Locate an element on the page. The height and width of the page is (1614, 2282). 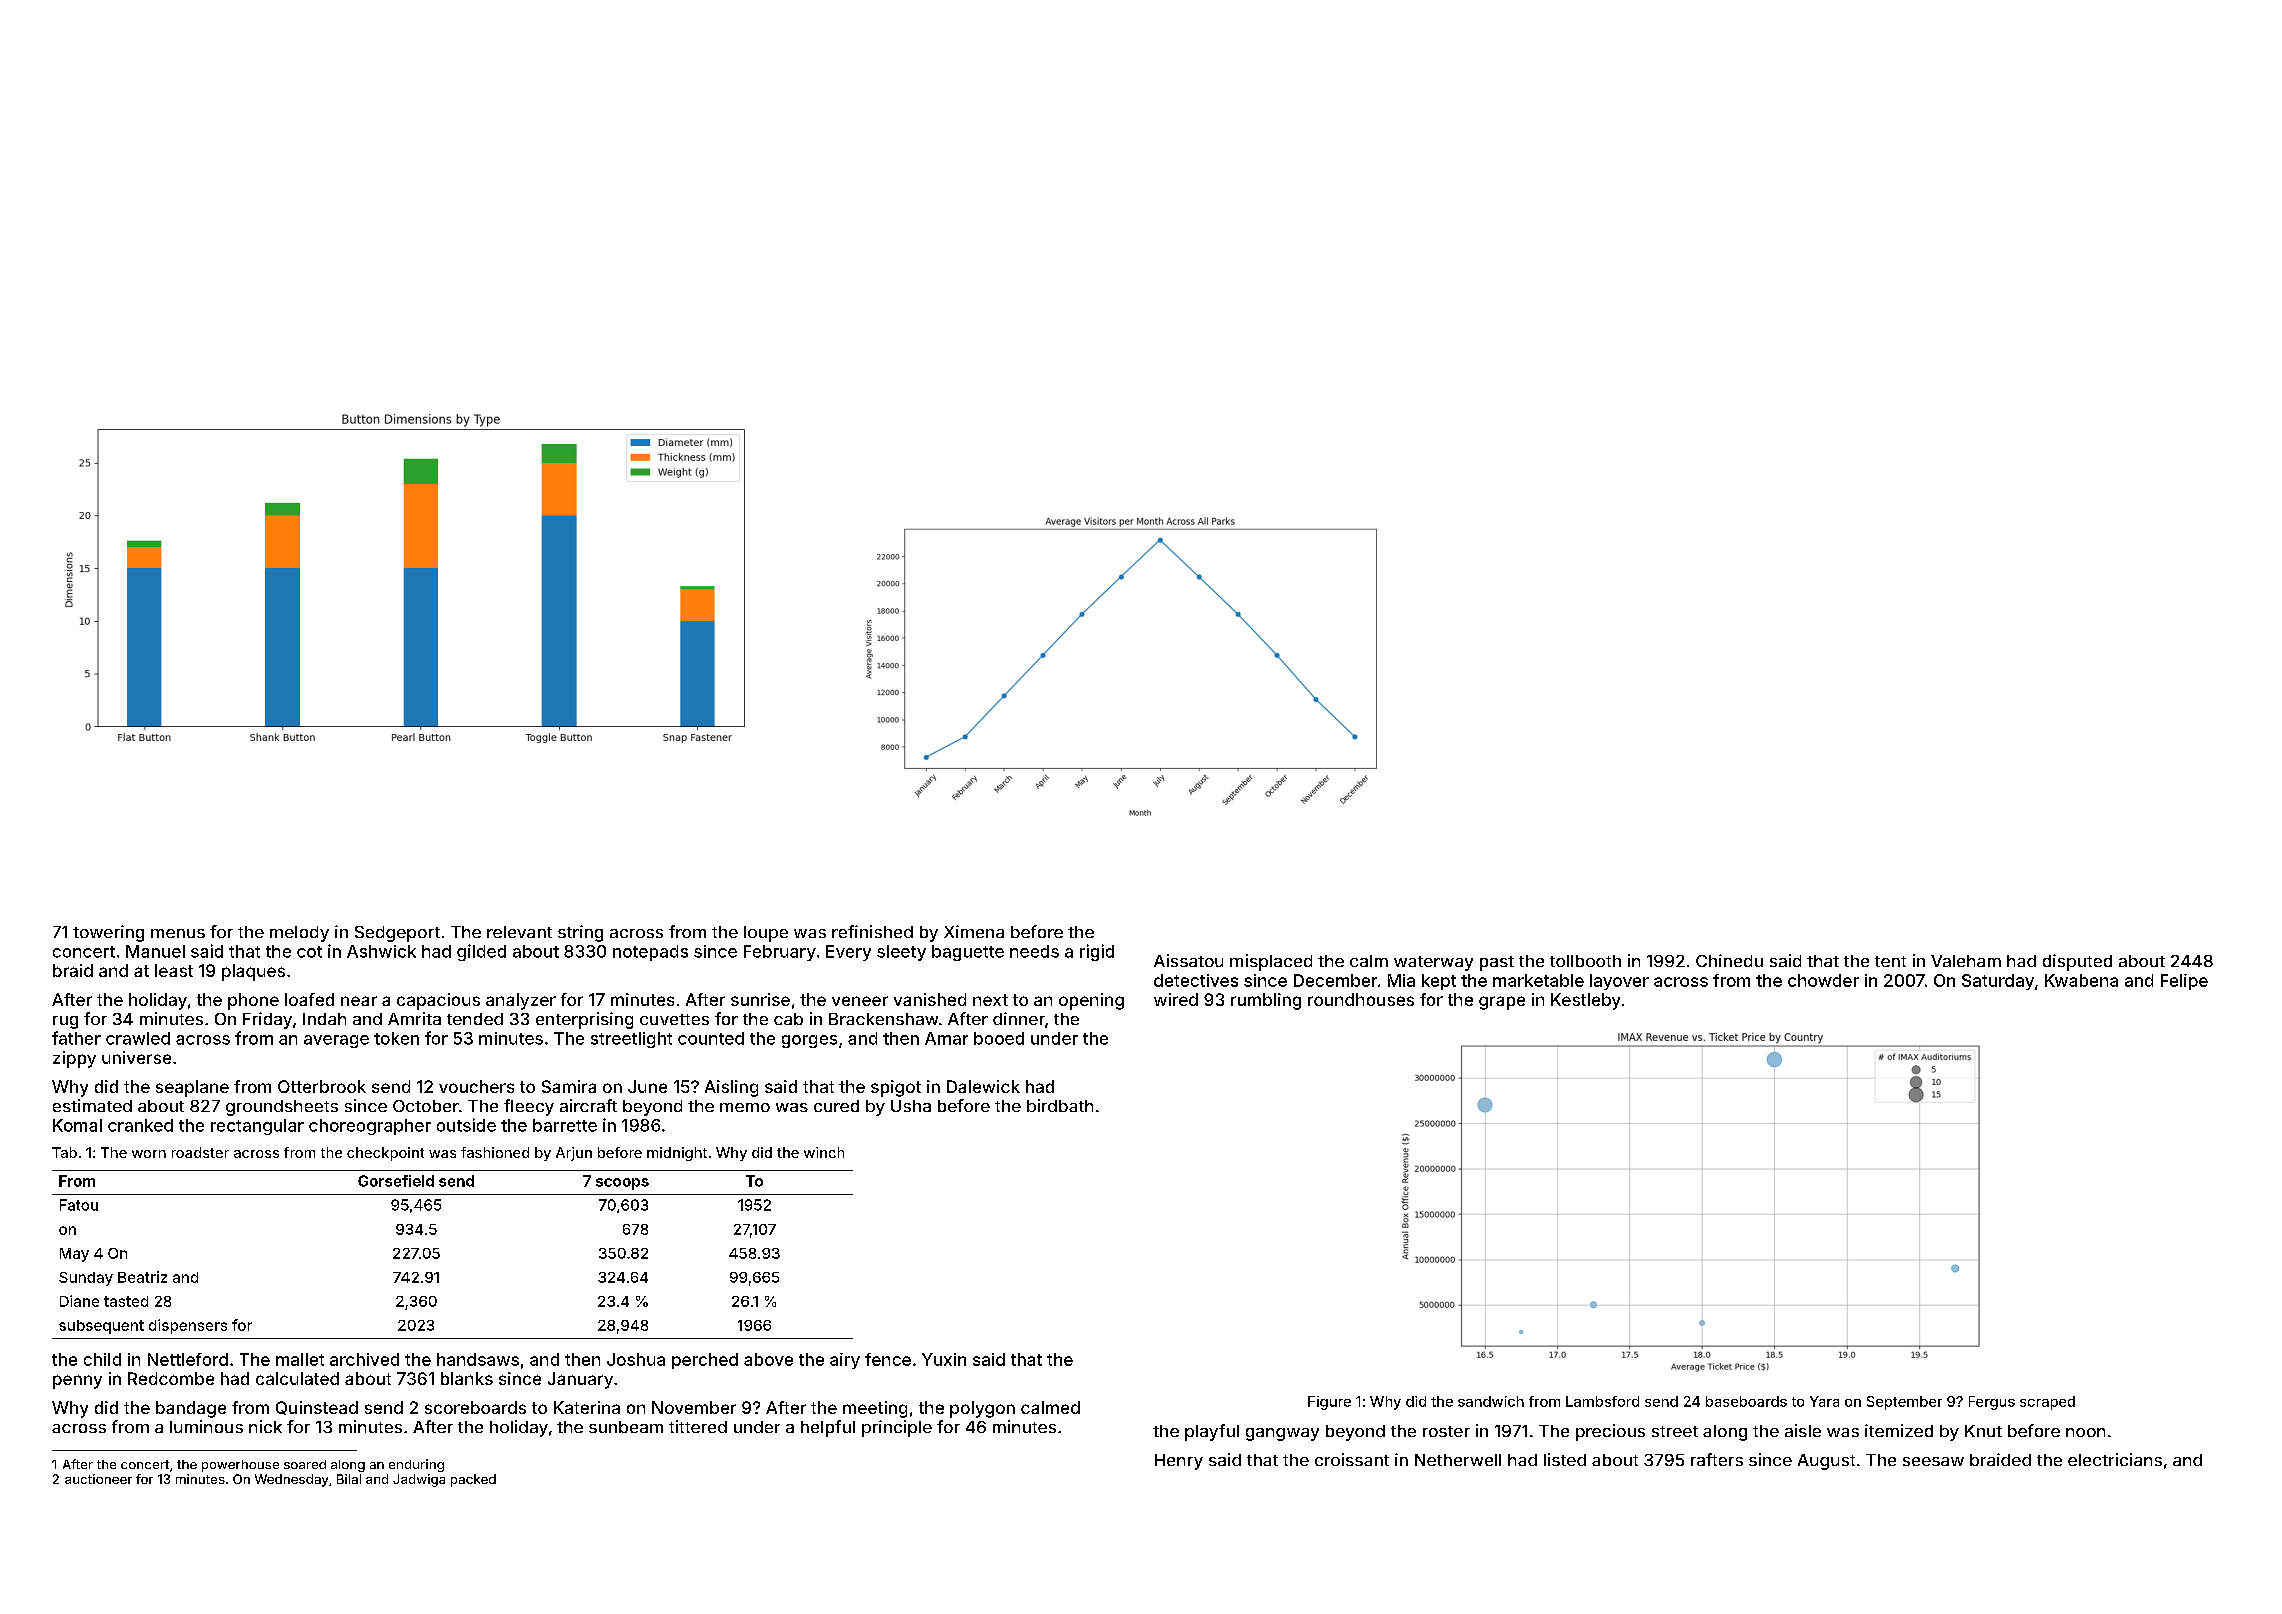
scoops is located at coordinates (622, 1184).
